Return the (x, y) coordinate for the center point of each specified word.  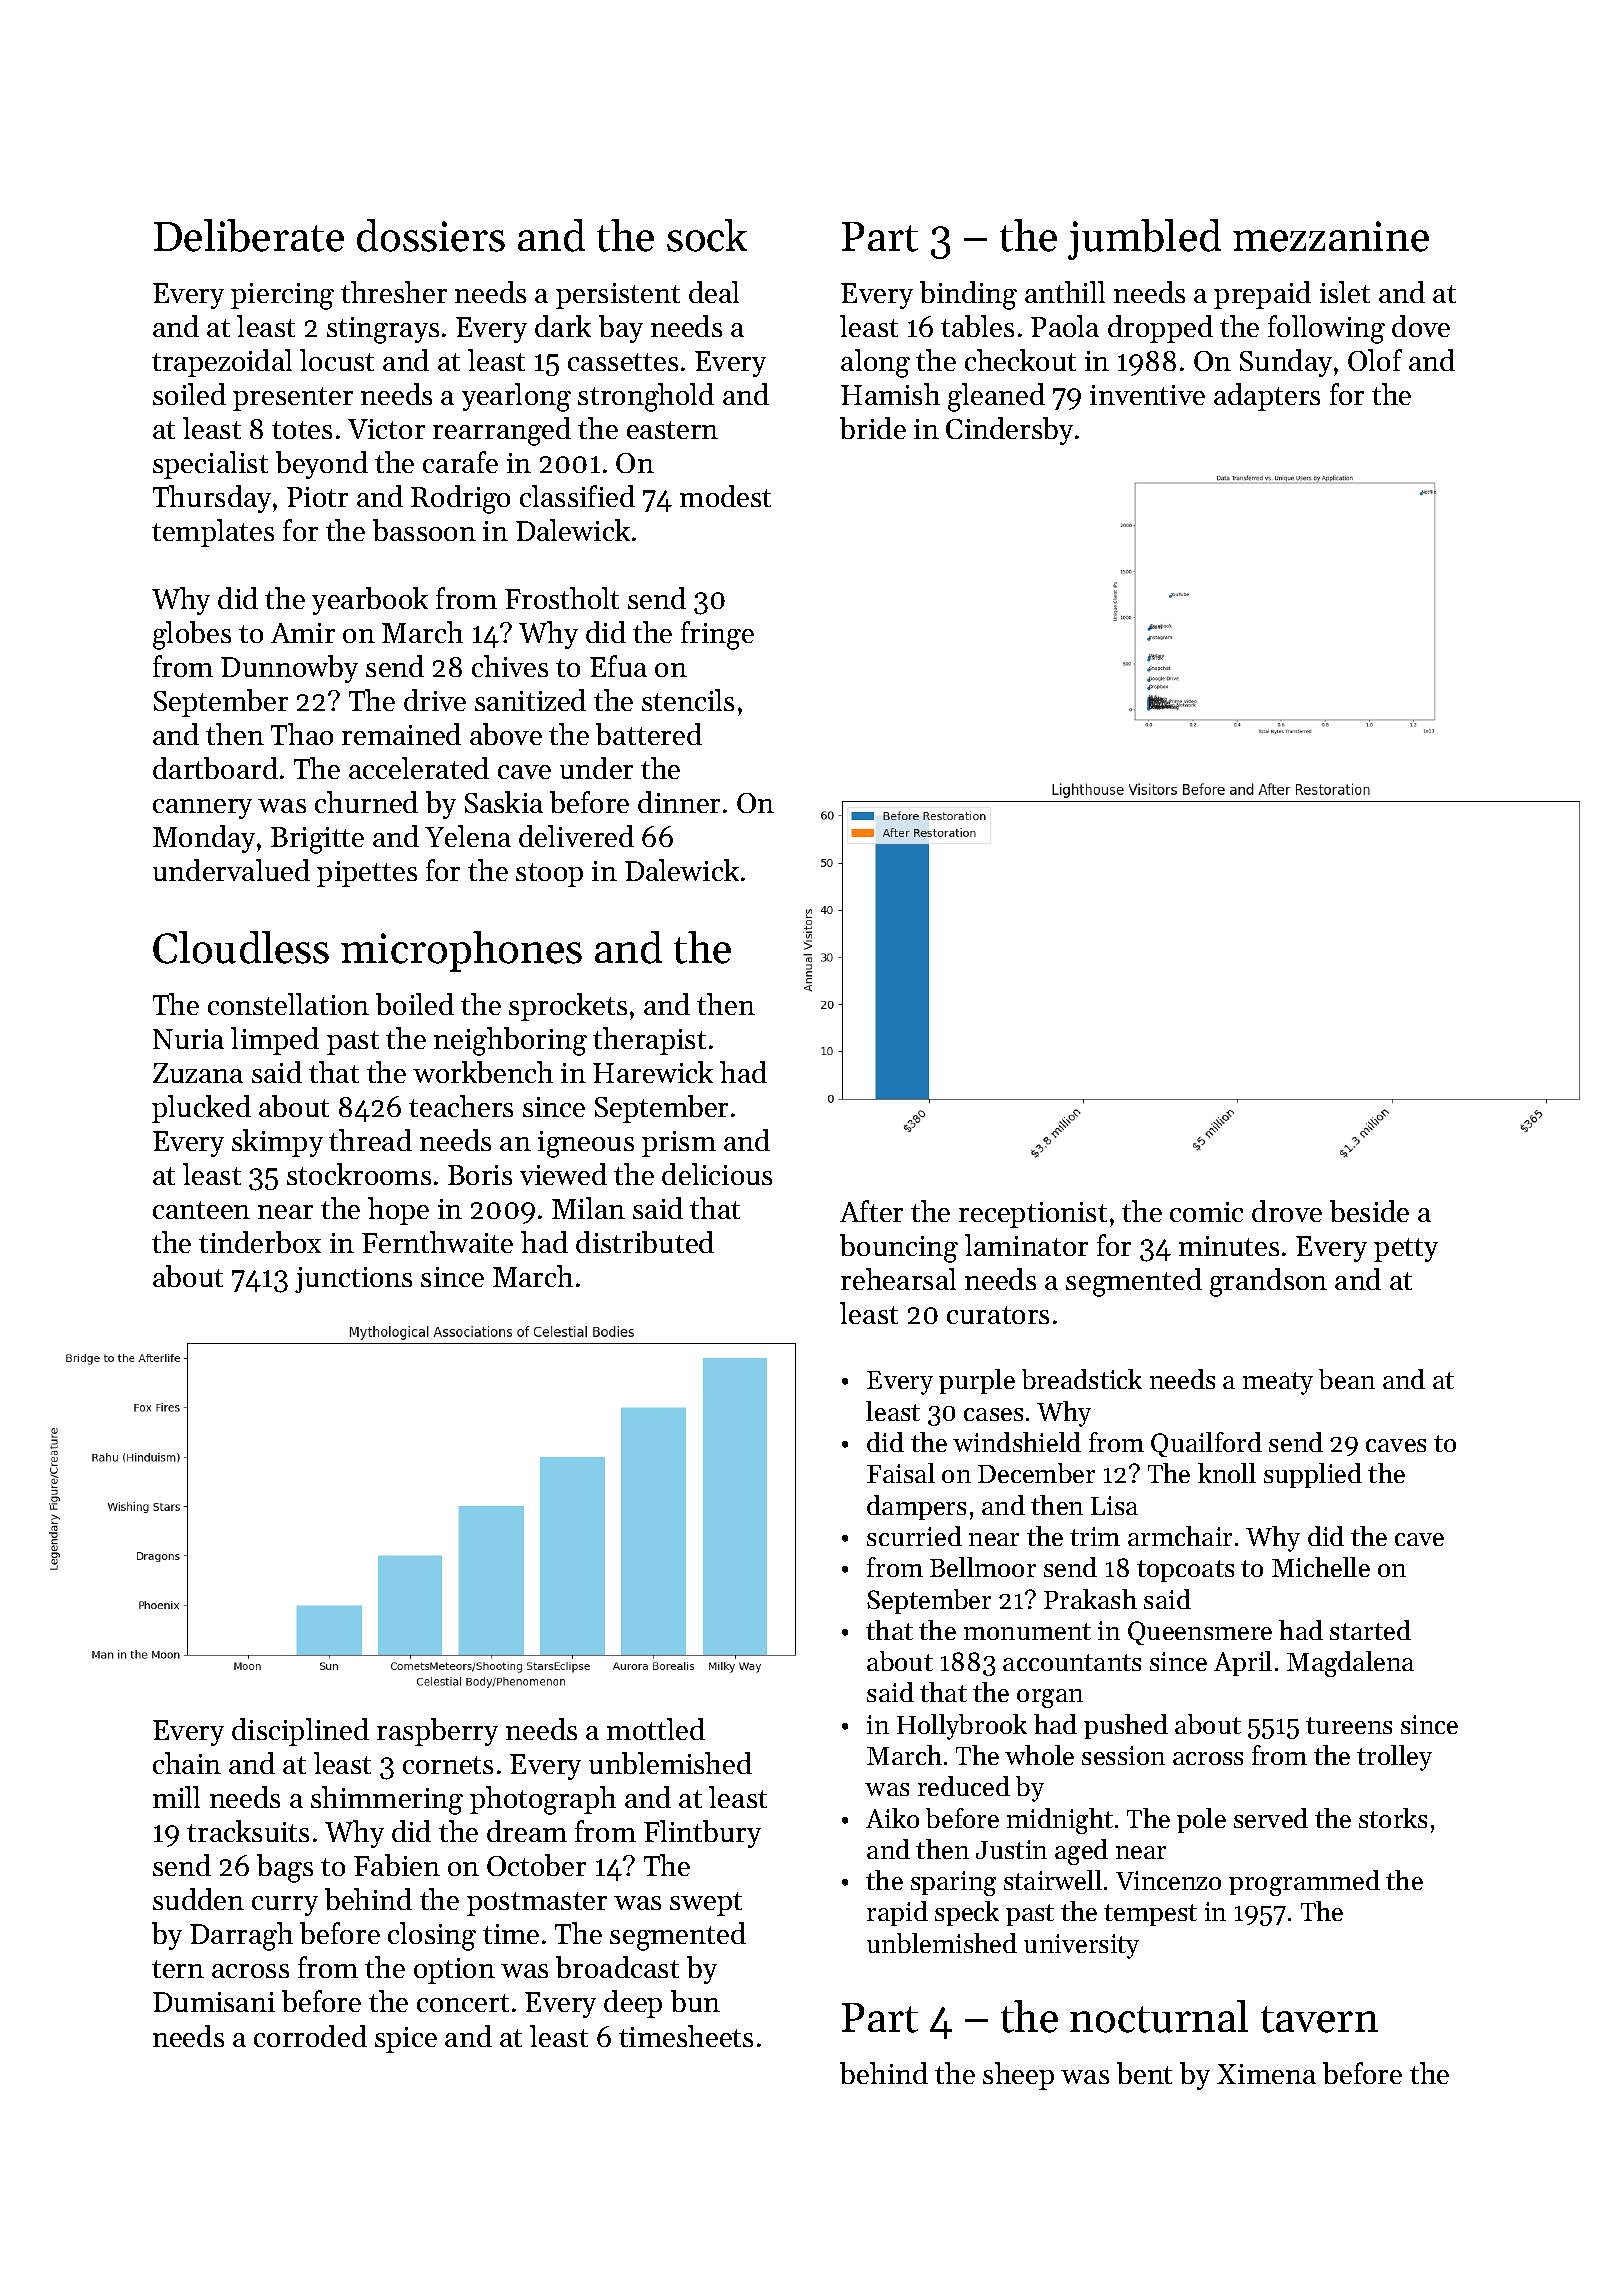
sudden (198, 1899)
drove (1287, 1211)
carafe (460, 462)
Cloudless (241, 947)
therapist (649, 1041)
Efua (618, 666)
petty (1406, 1250)
